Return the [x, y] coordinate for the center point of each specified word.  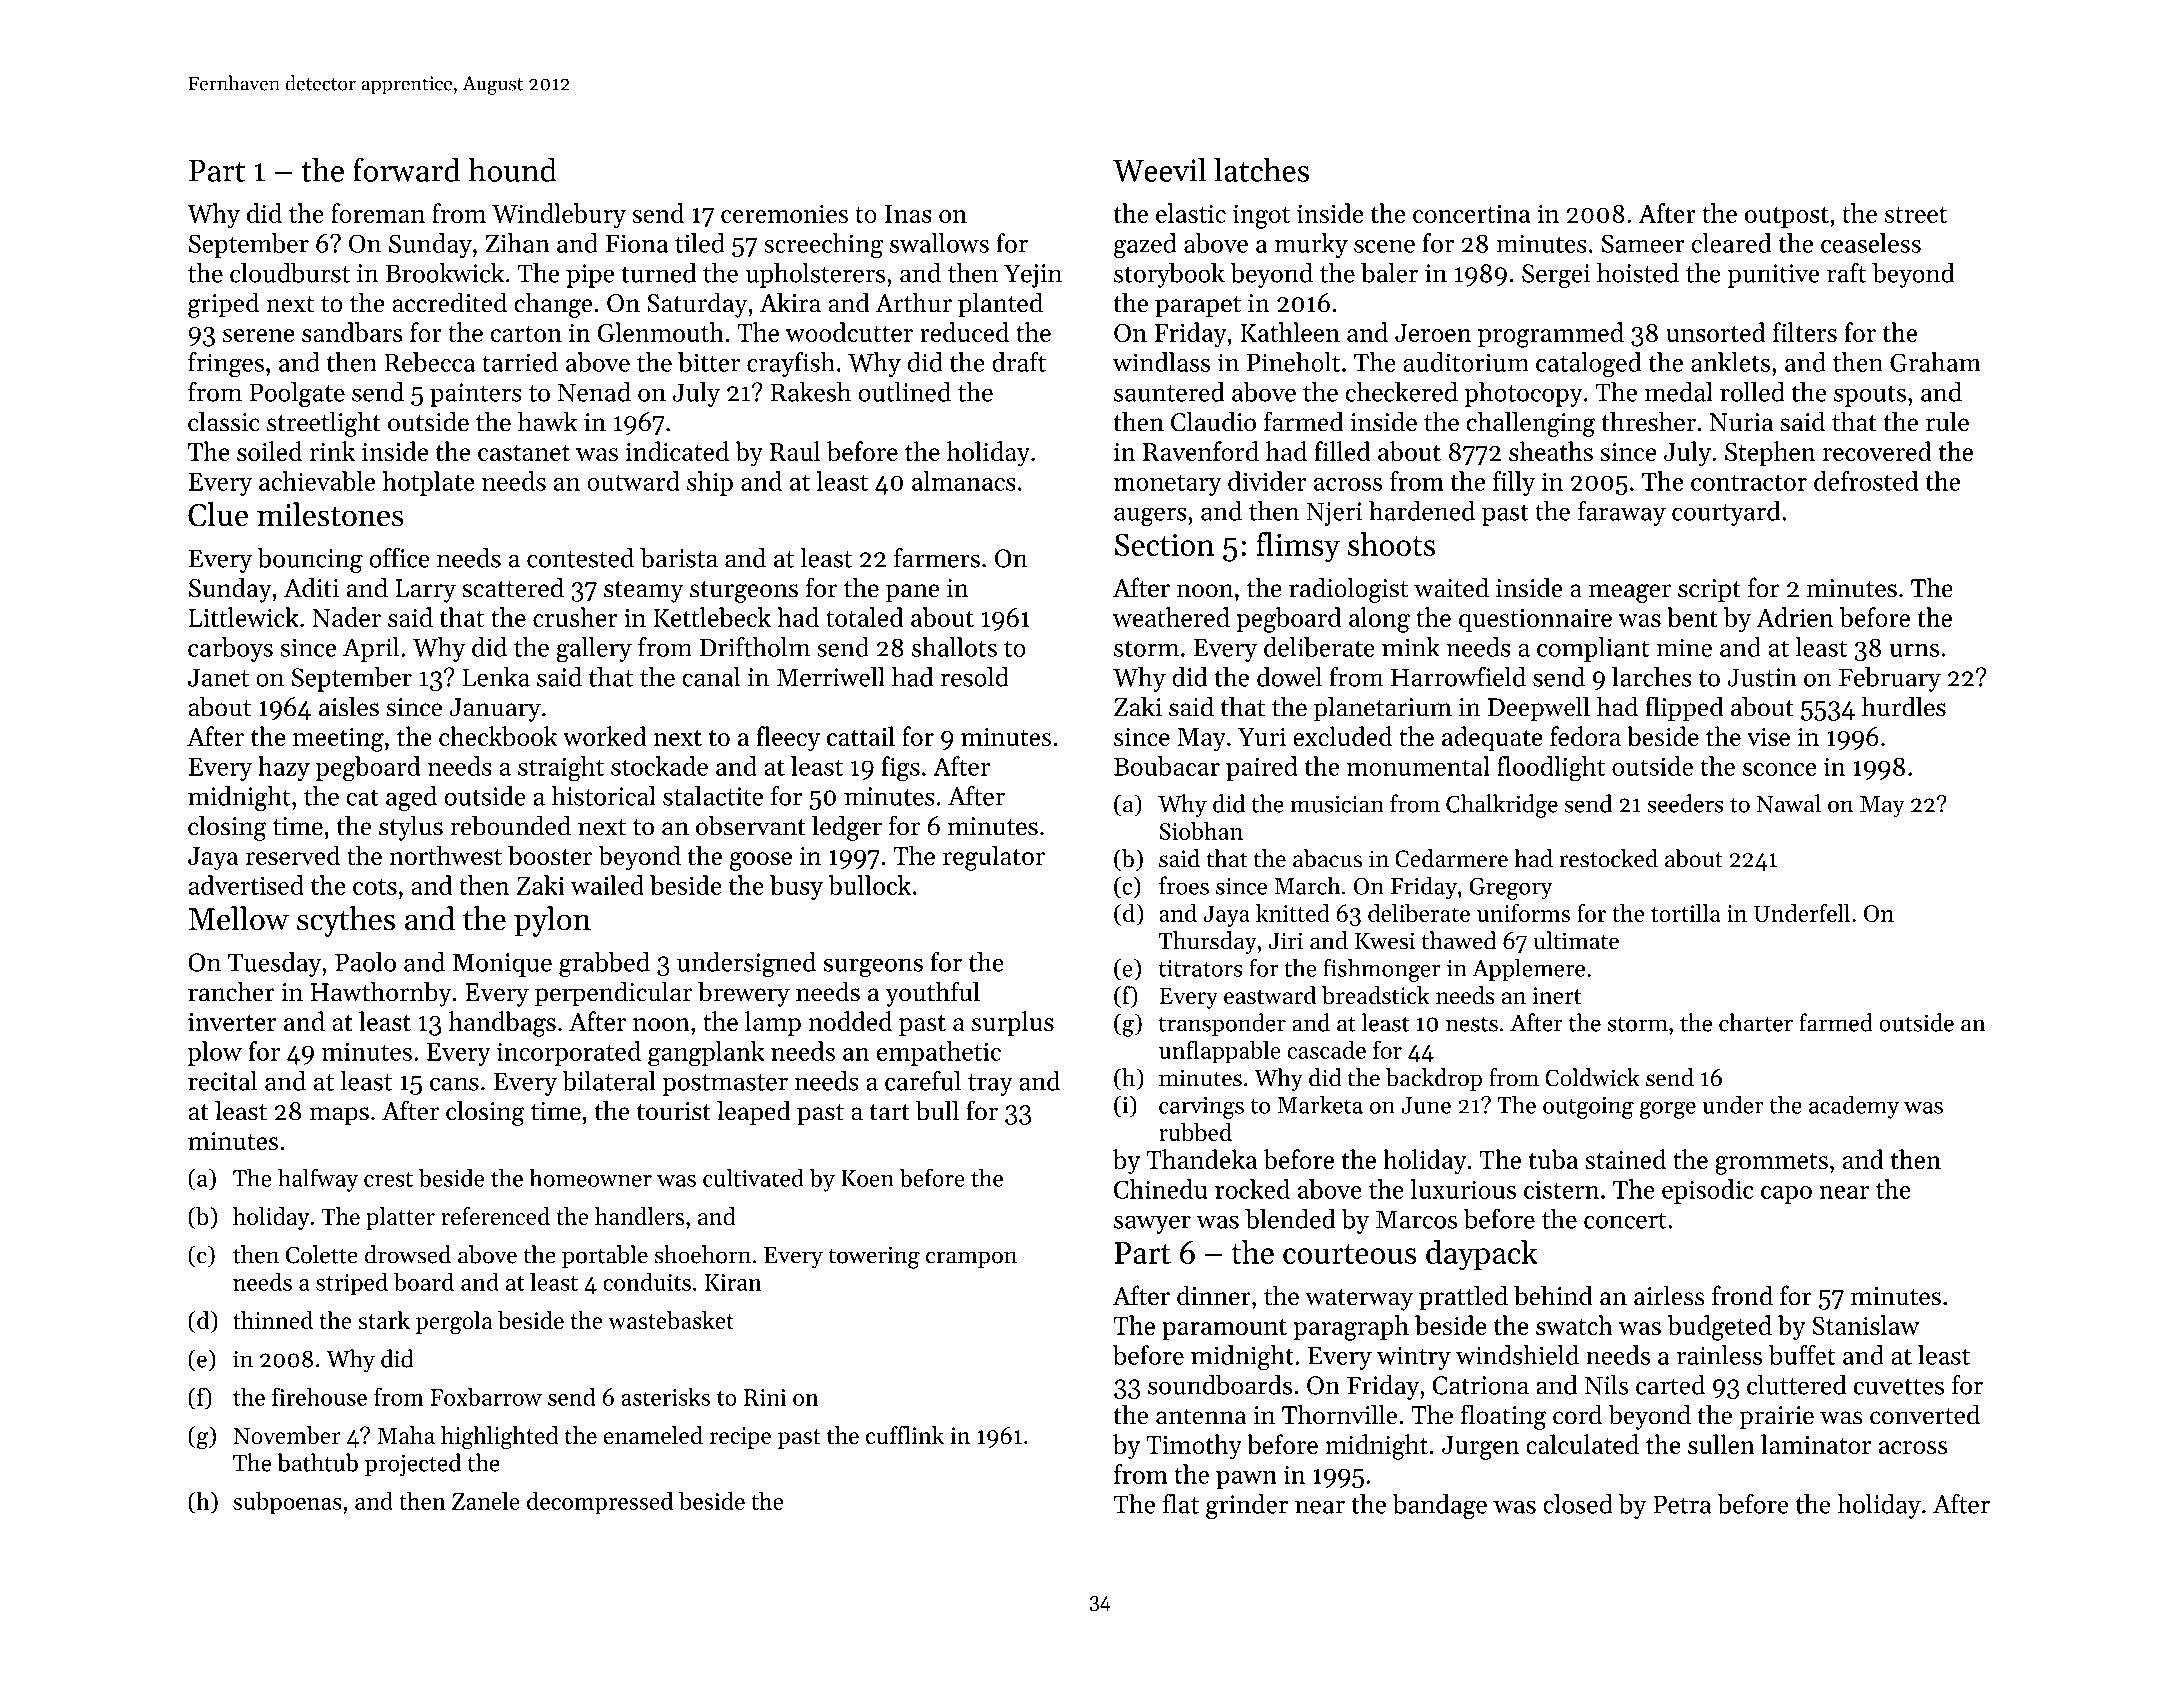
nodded [850, 1021]
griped [223, 305]
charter [1756, 1022]
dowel [1289, 677]
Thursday [1208, 942]
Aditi [311, 587]
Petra [1682, 1504]
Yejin [1033, 276]
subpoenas [287, 1503]
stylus [411, 828]
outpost [1787, 217]
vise [1768, 737]
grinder [1247, 1507]
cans [454, 1084]
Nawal [1789, 803]
